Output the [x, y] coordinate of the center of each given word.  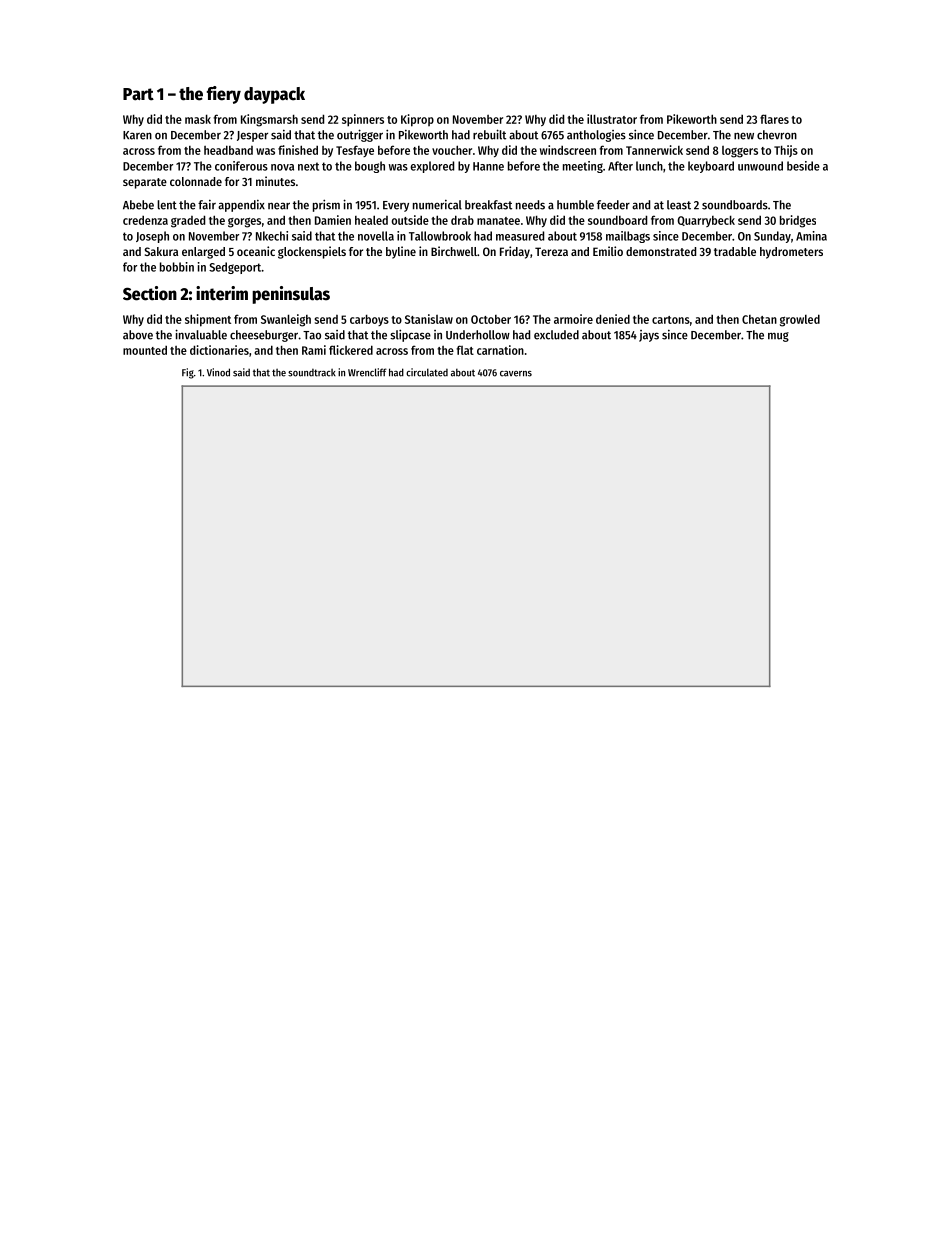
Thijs [786, 151]
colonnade [196, 181]
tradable [735, 251]
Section [150, 293]
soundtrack [312, 373]
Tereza [551, 251]
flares [774, 119]
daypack [274, 95]
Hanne [488, 166]
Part [138, 94]
